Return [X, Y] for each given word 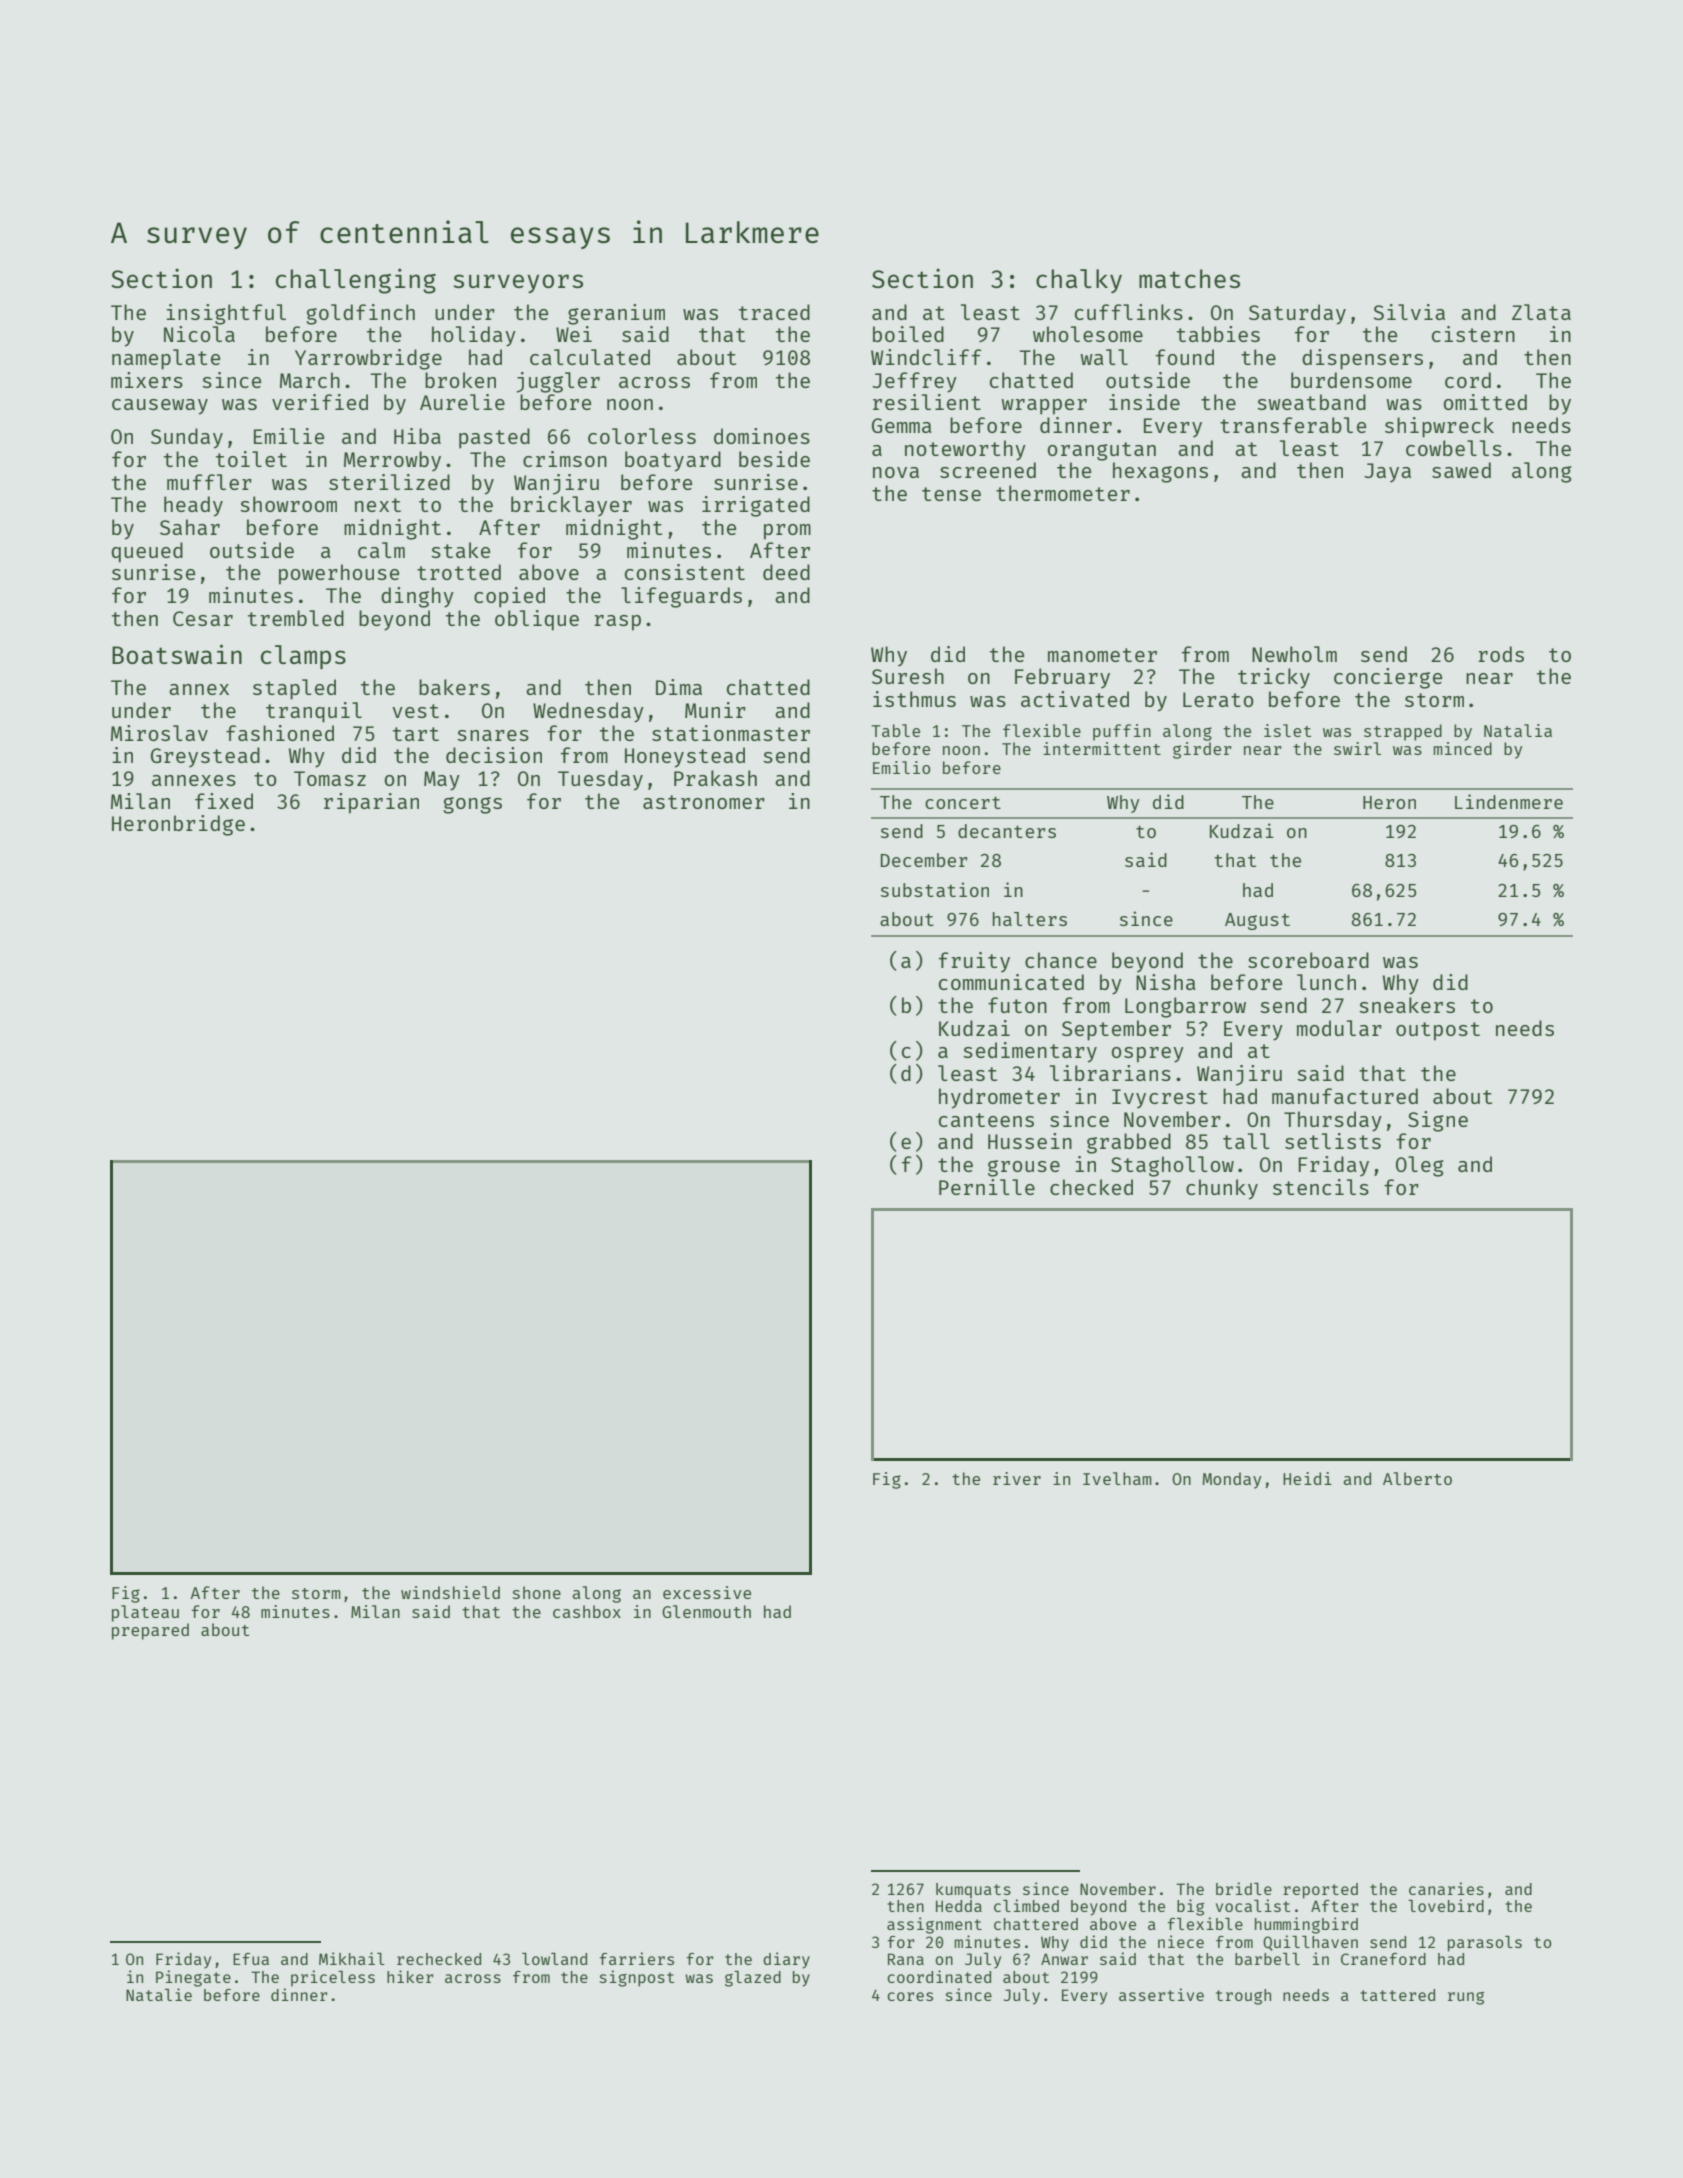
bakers [454, 687]
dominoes [762, 436]
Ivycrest [1160, 1099]
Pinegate [193, 1978]
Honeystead [685, 757]
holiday [474, 336]
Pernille [987, 1187]
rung [1466, 1998]
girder [1202, 750]
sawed [1461, 470]
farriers [637, 1958]
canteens [986, 1120]
